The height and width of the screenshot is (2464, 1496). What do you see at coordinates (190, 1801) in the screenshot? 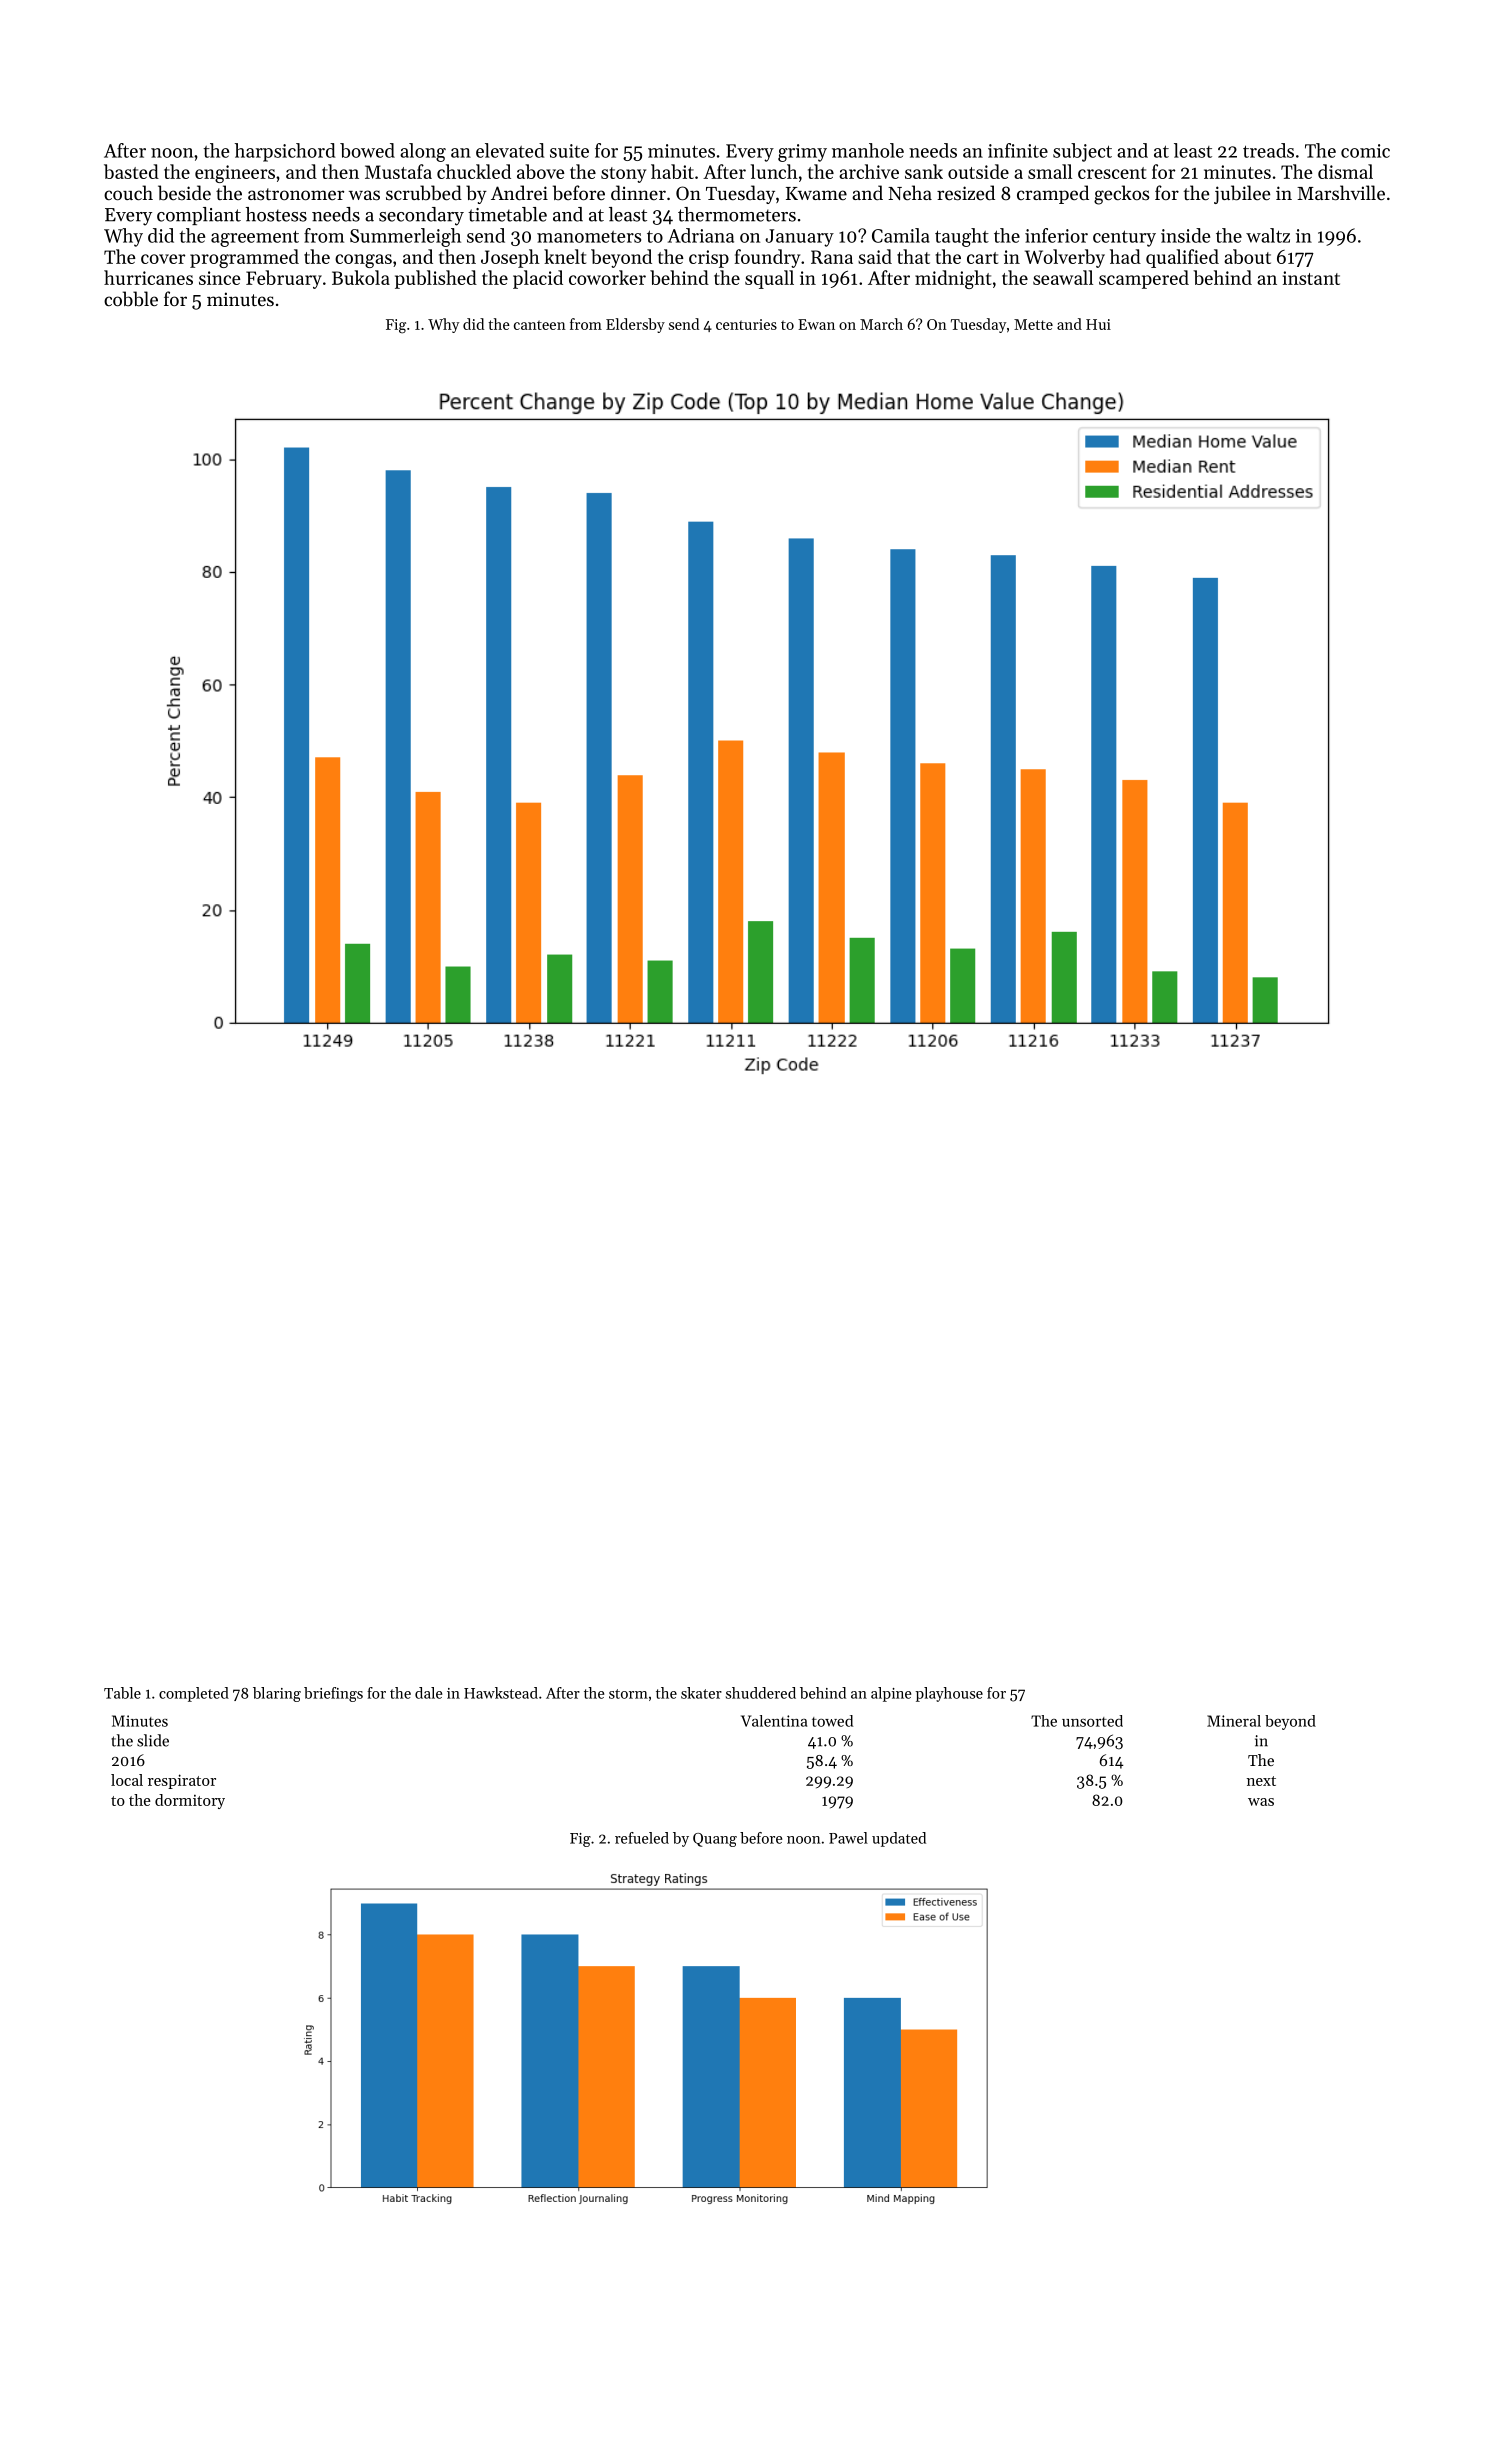
I see `dormitory` at bounding box center [190, 1801].
